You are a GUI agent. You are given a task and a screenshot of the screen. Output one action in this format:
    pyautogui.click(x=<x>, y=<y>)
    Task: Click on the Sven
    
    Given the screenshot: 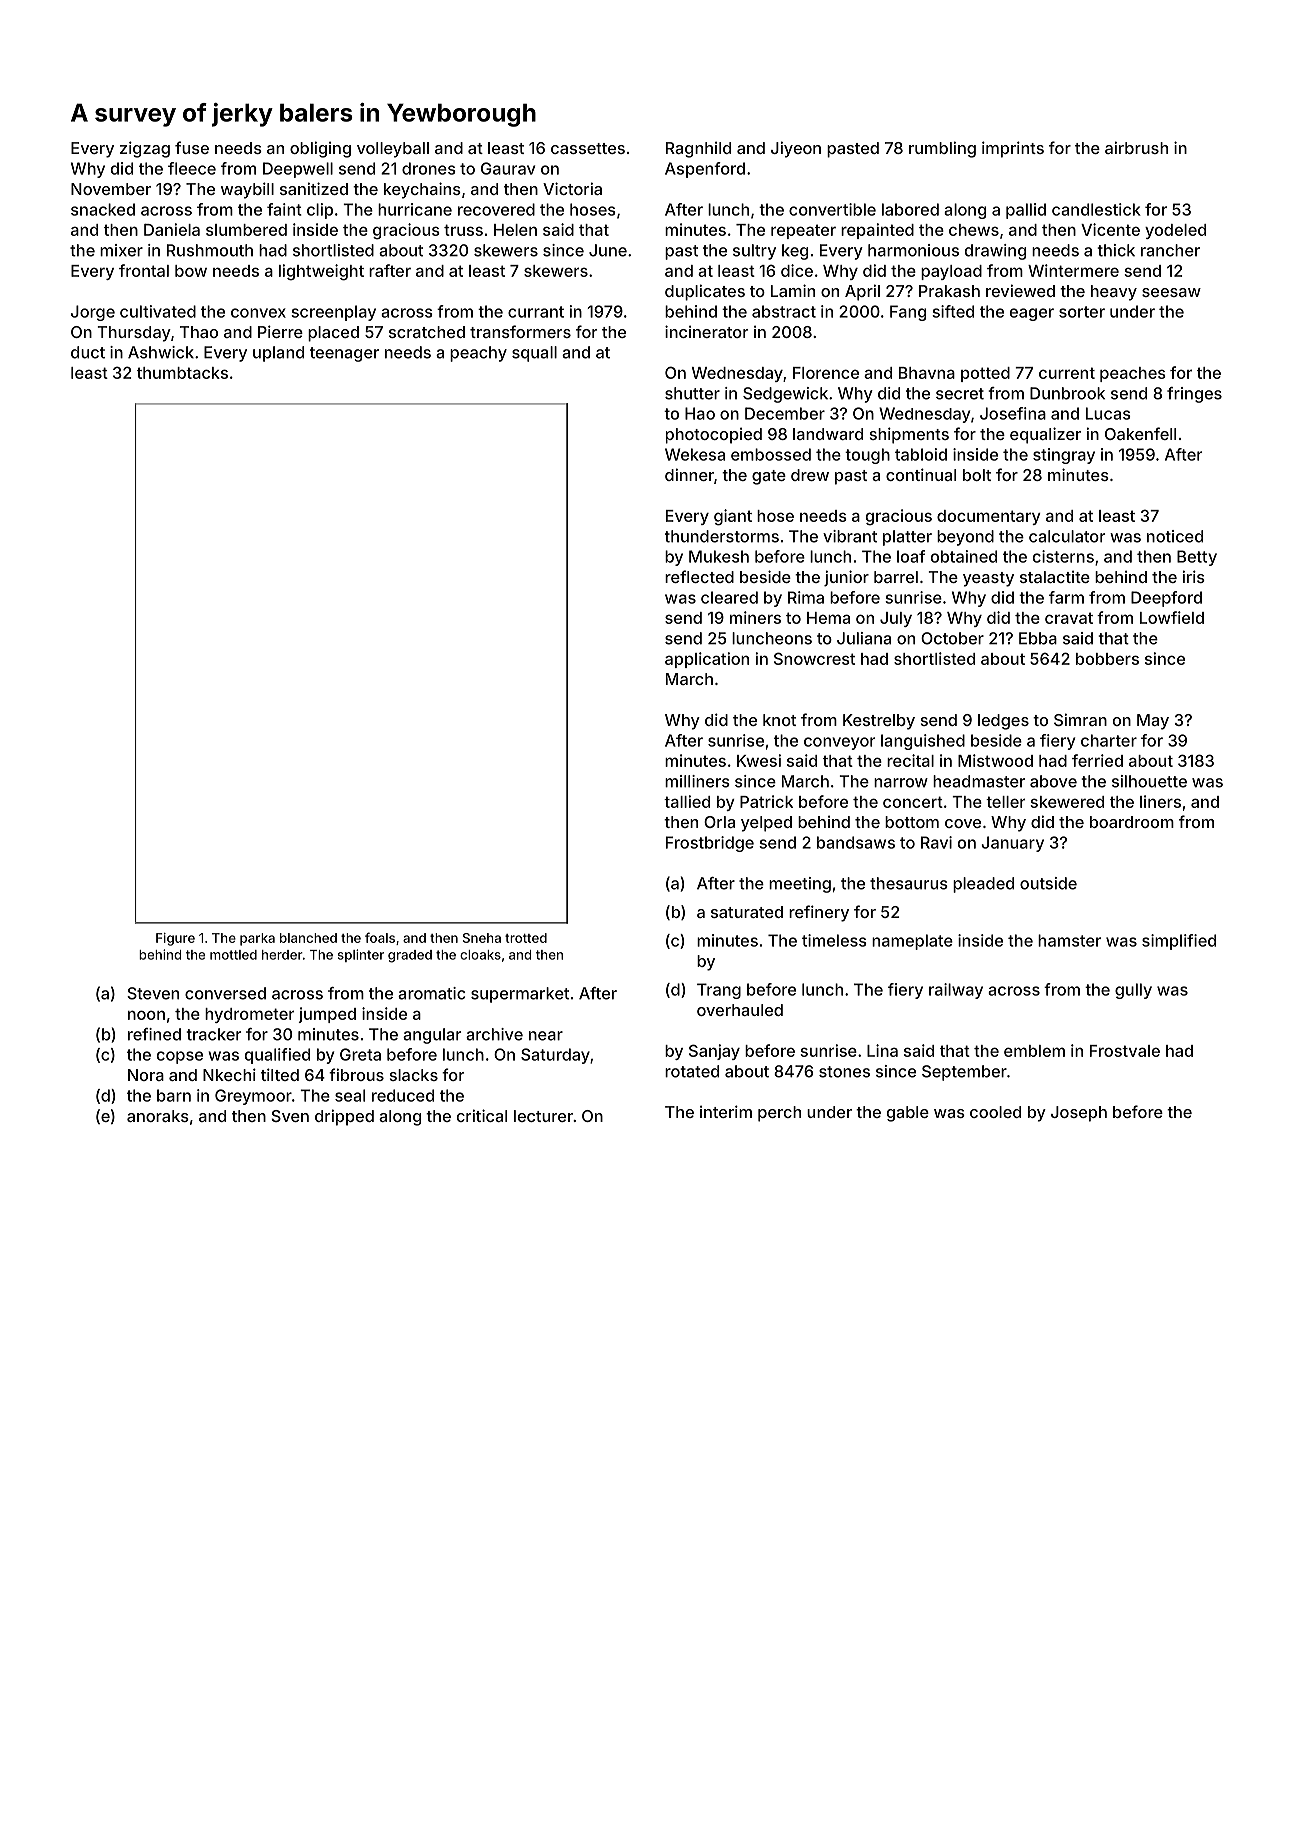 What is the action you would take?
    pyautogui.click(x=290, y=1116)
